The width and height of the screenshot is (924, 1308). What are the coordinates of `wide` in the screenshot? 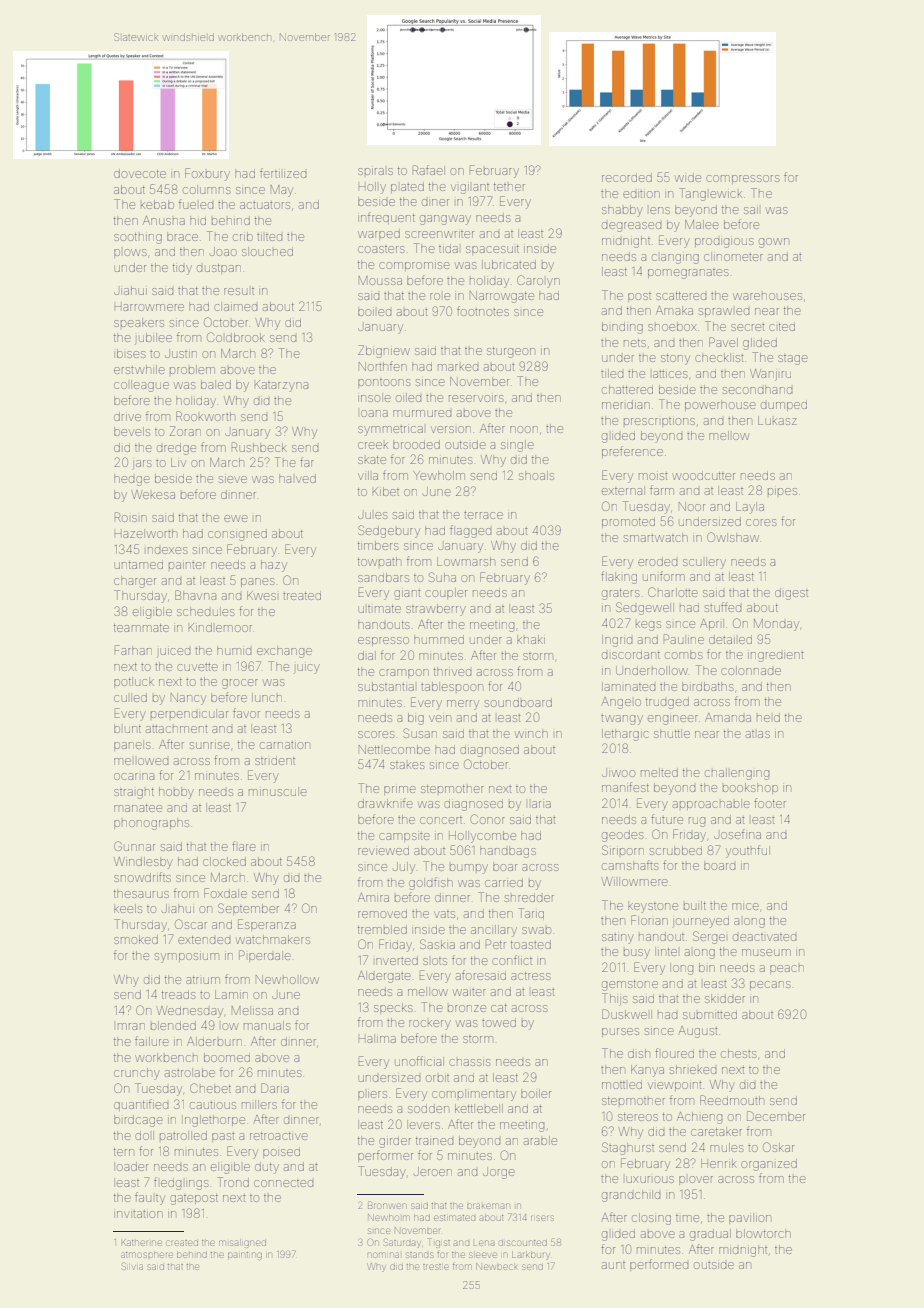 It's located at (688, 177).
